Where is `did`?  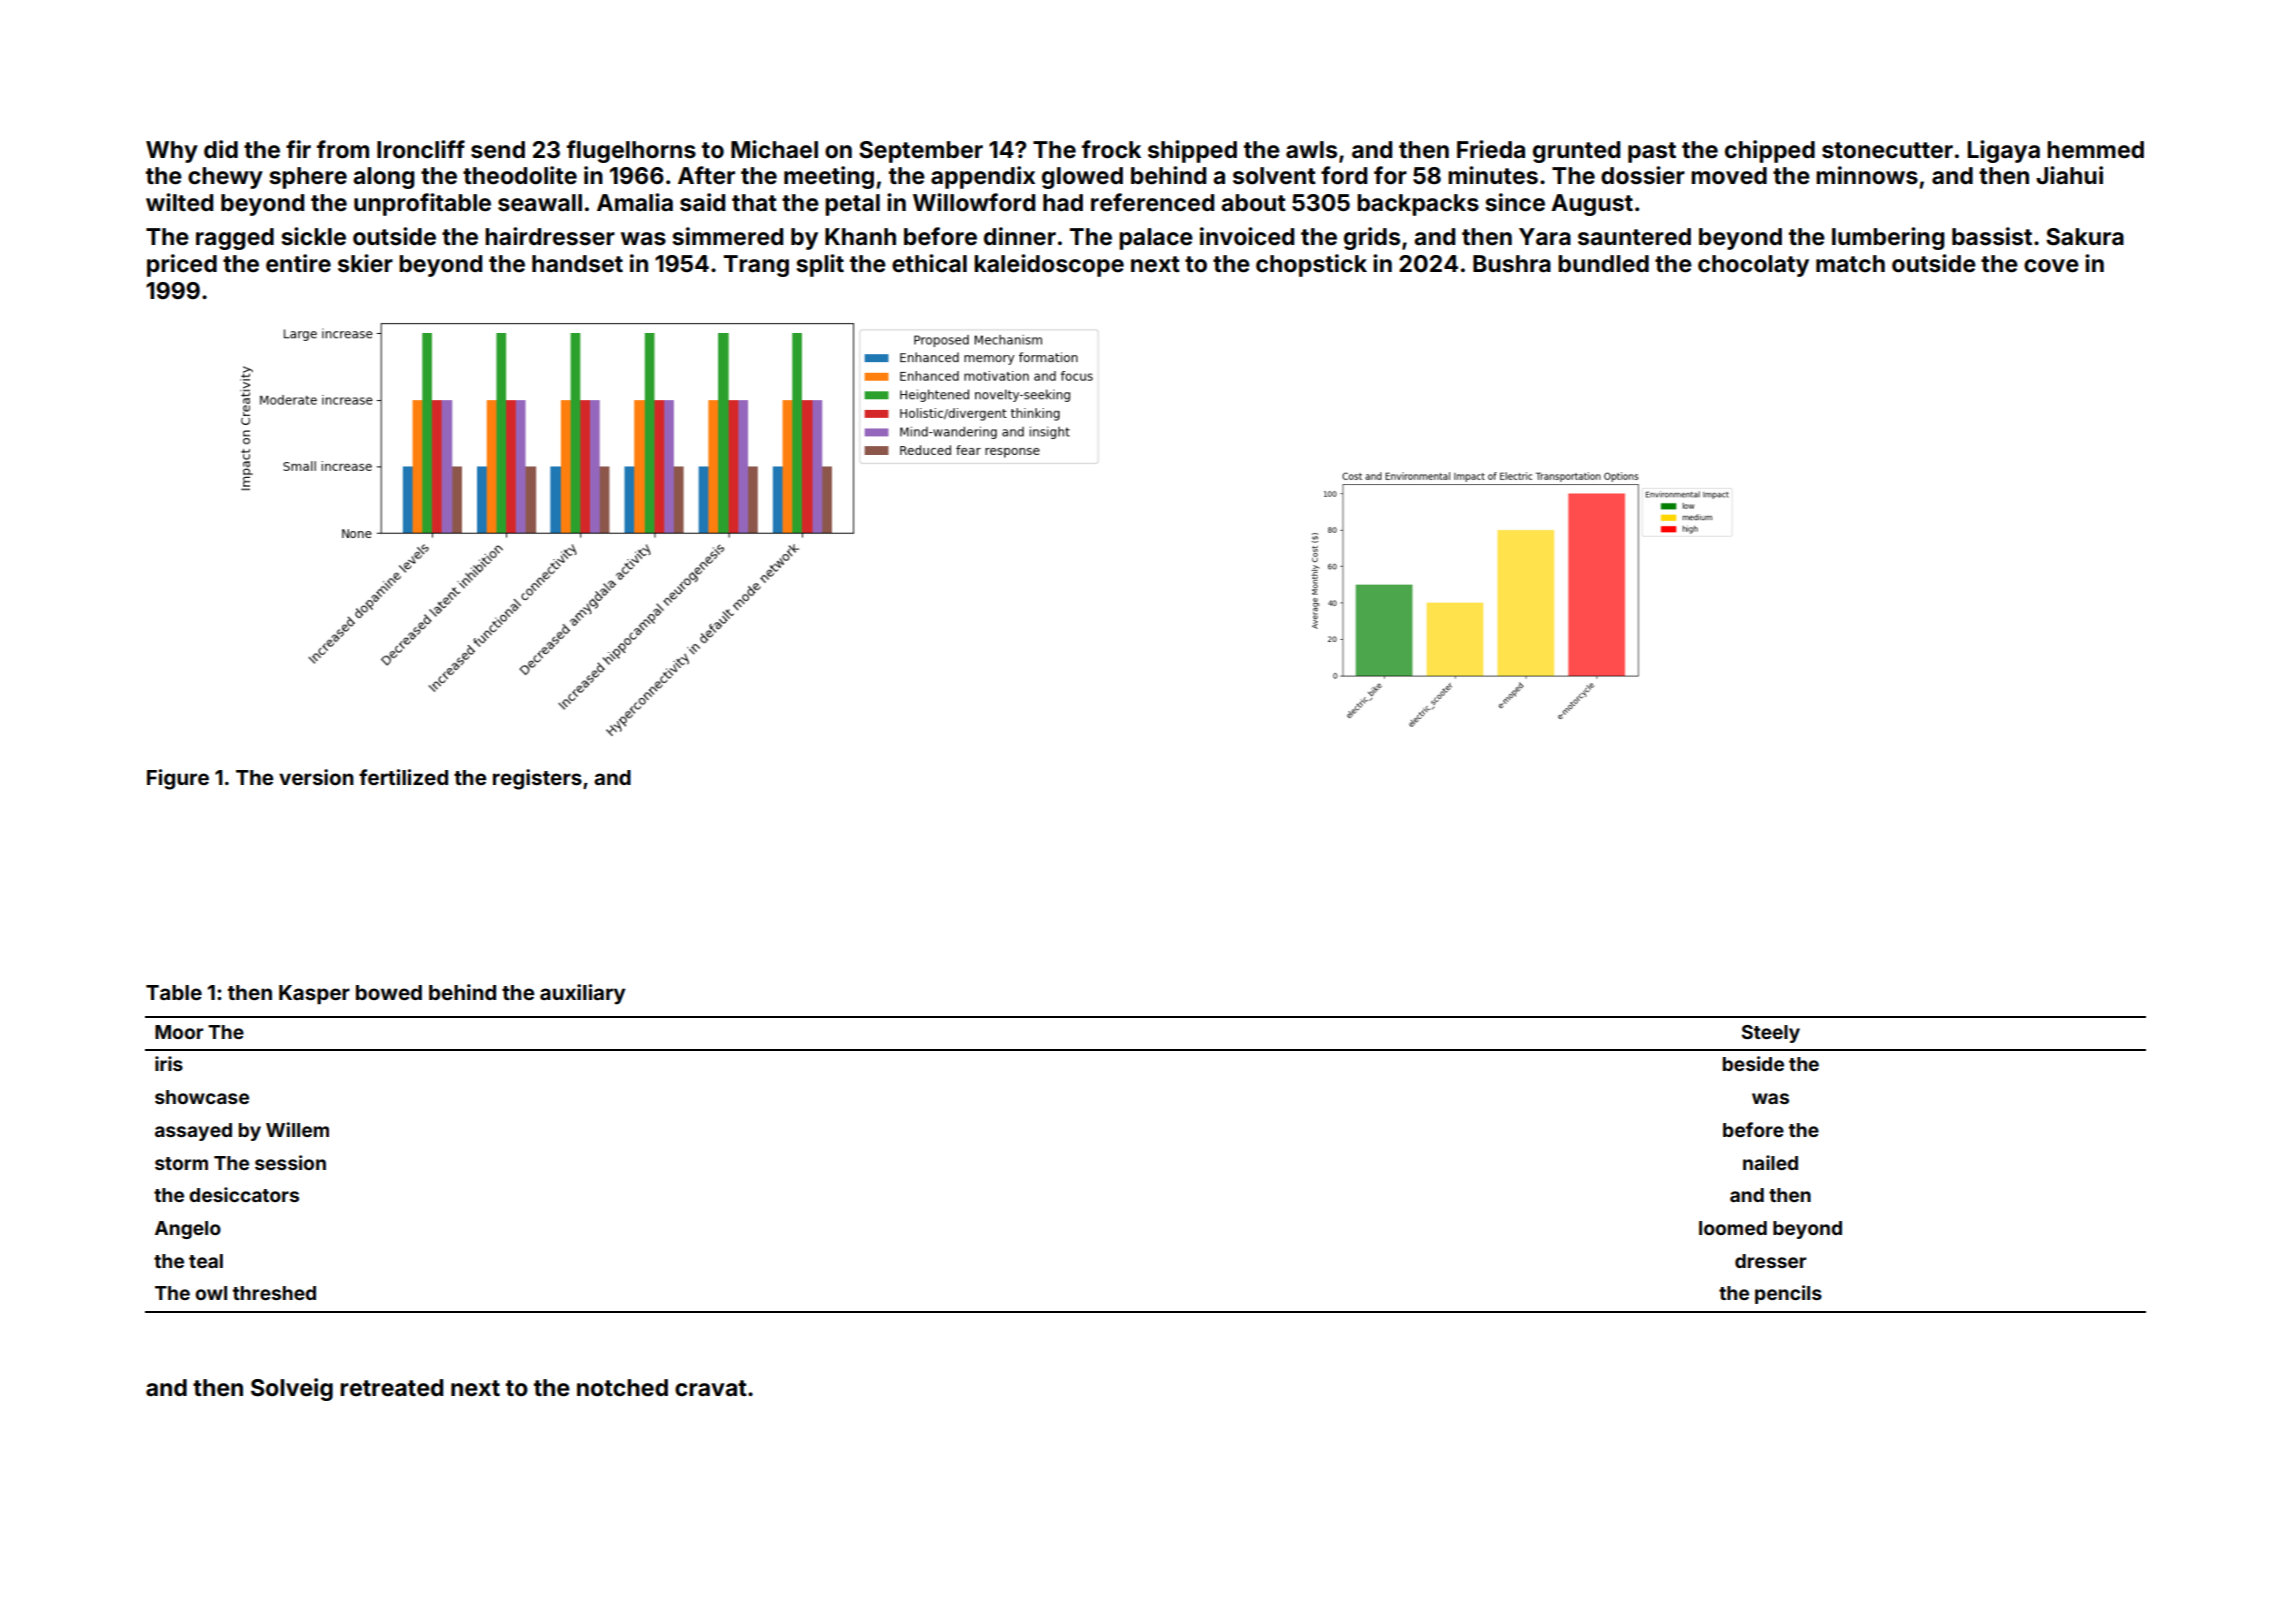
did is located at coordinates (221, 149).
